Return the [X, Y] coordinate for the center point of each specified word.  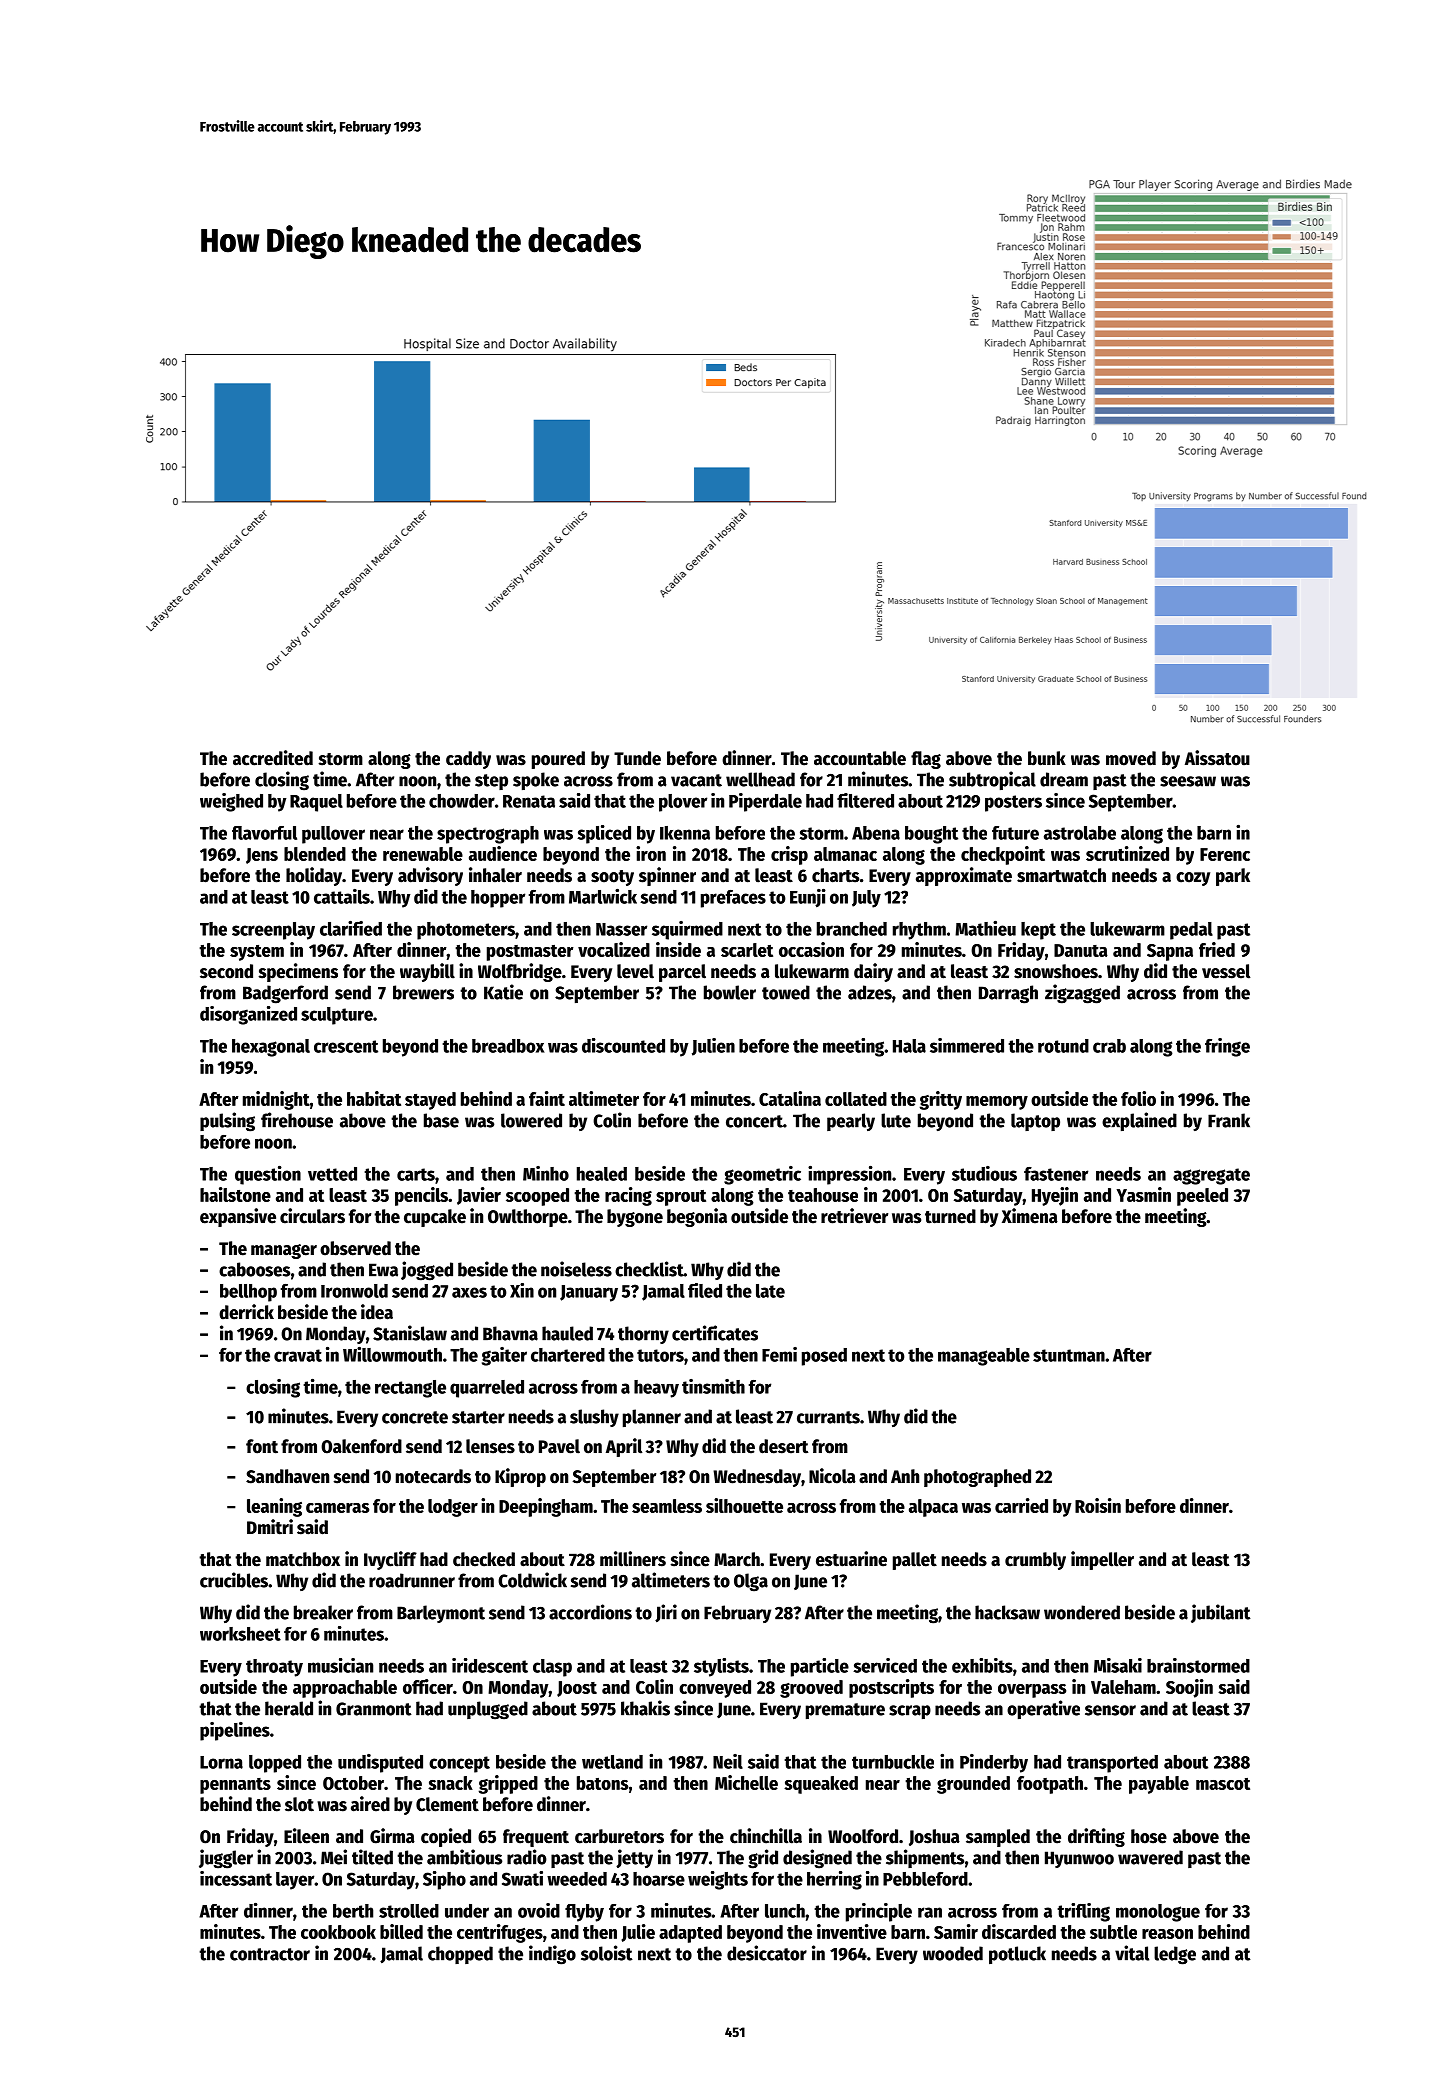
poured [558, 760]
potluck [1017, 1955]
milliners [633, 1559]
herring [834, 1880]
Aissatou [1217, 758]
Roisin [1098, 1505]
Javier [479, 1196]
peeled [1202, 1197]
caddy [468, 760]
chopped [460, 1955]
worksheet [240, 1634]
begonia [697, 1217]
